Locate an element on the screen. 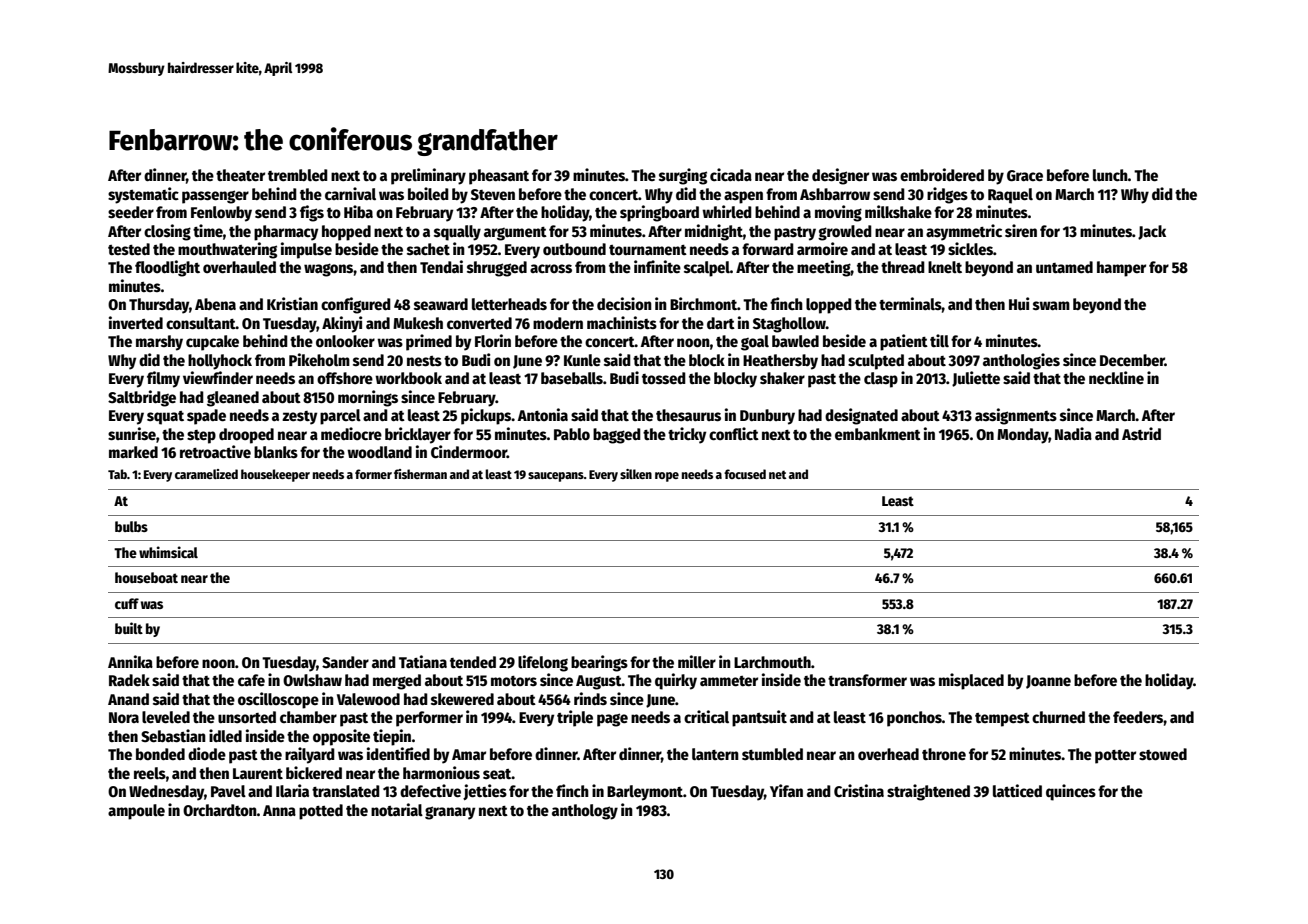  Fenlowby is located at coordinates (221, 214).
